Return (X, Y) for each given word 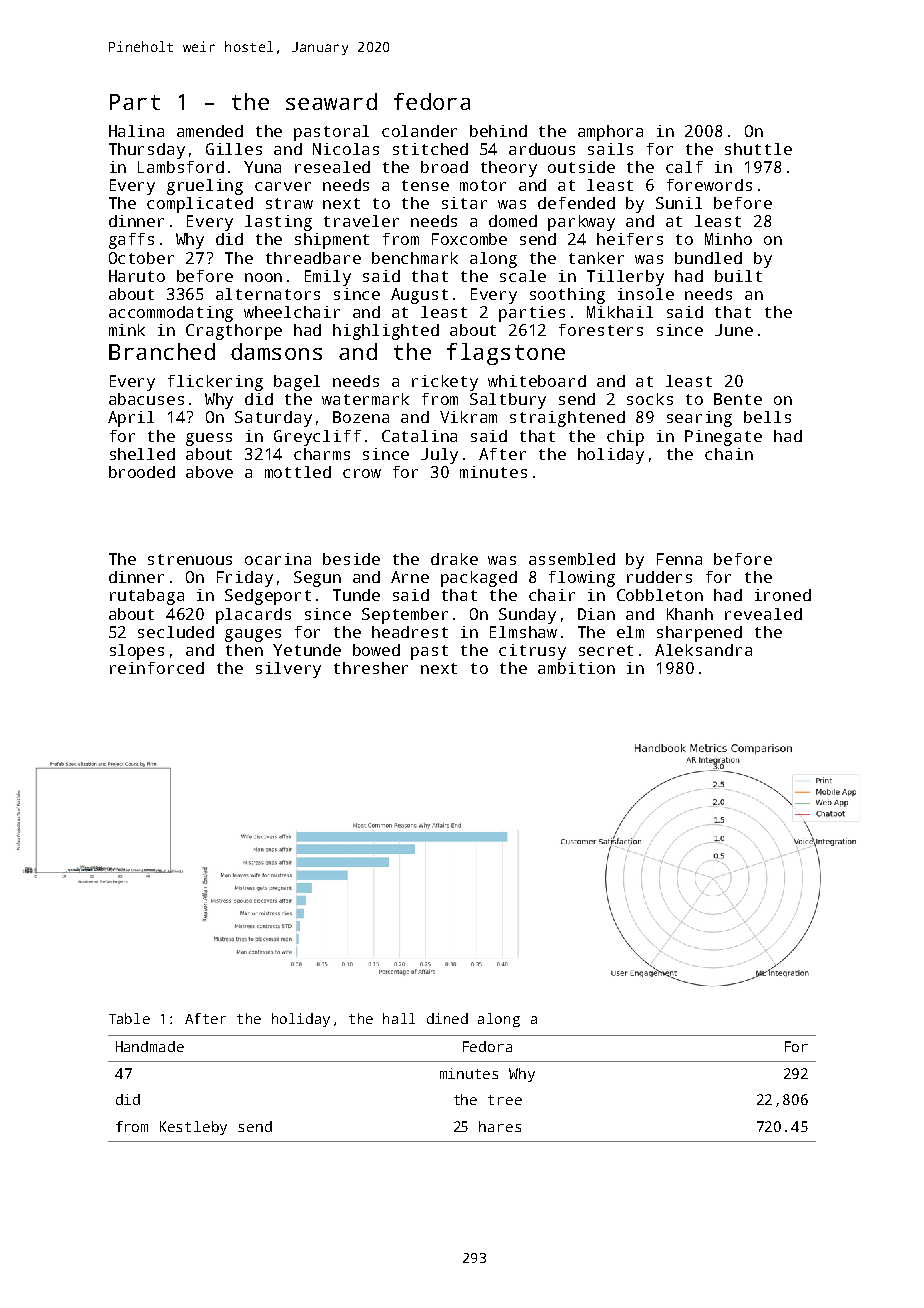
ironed (783, 595)
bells (767, 417)
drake (454, 559)
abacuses (146, 399)
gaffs (131, 241)
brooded (142, 472)
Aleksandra (703, 650)
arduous (542, 149)
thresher (371, 668)
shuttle (758, 149)
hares (500, 1126)
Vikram (468, 417)
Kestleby (193, 1128)
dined (447, 1018)
